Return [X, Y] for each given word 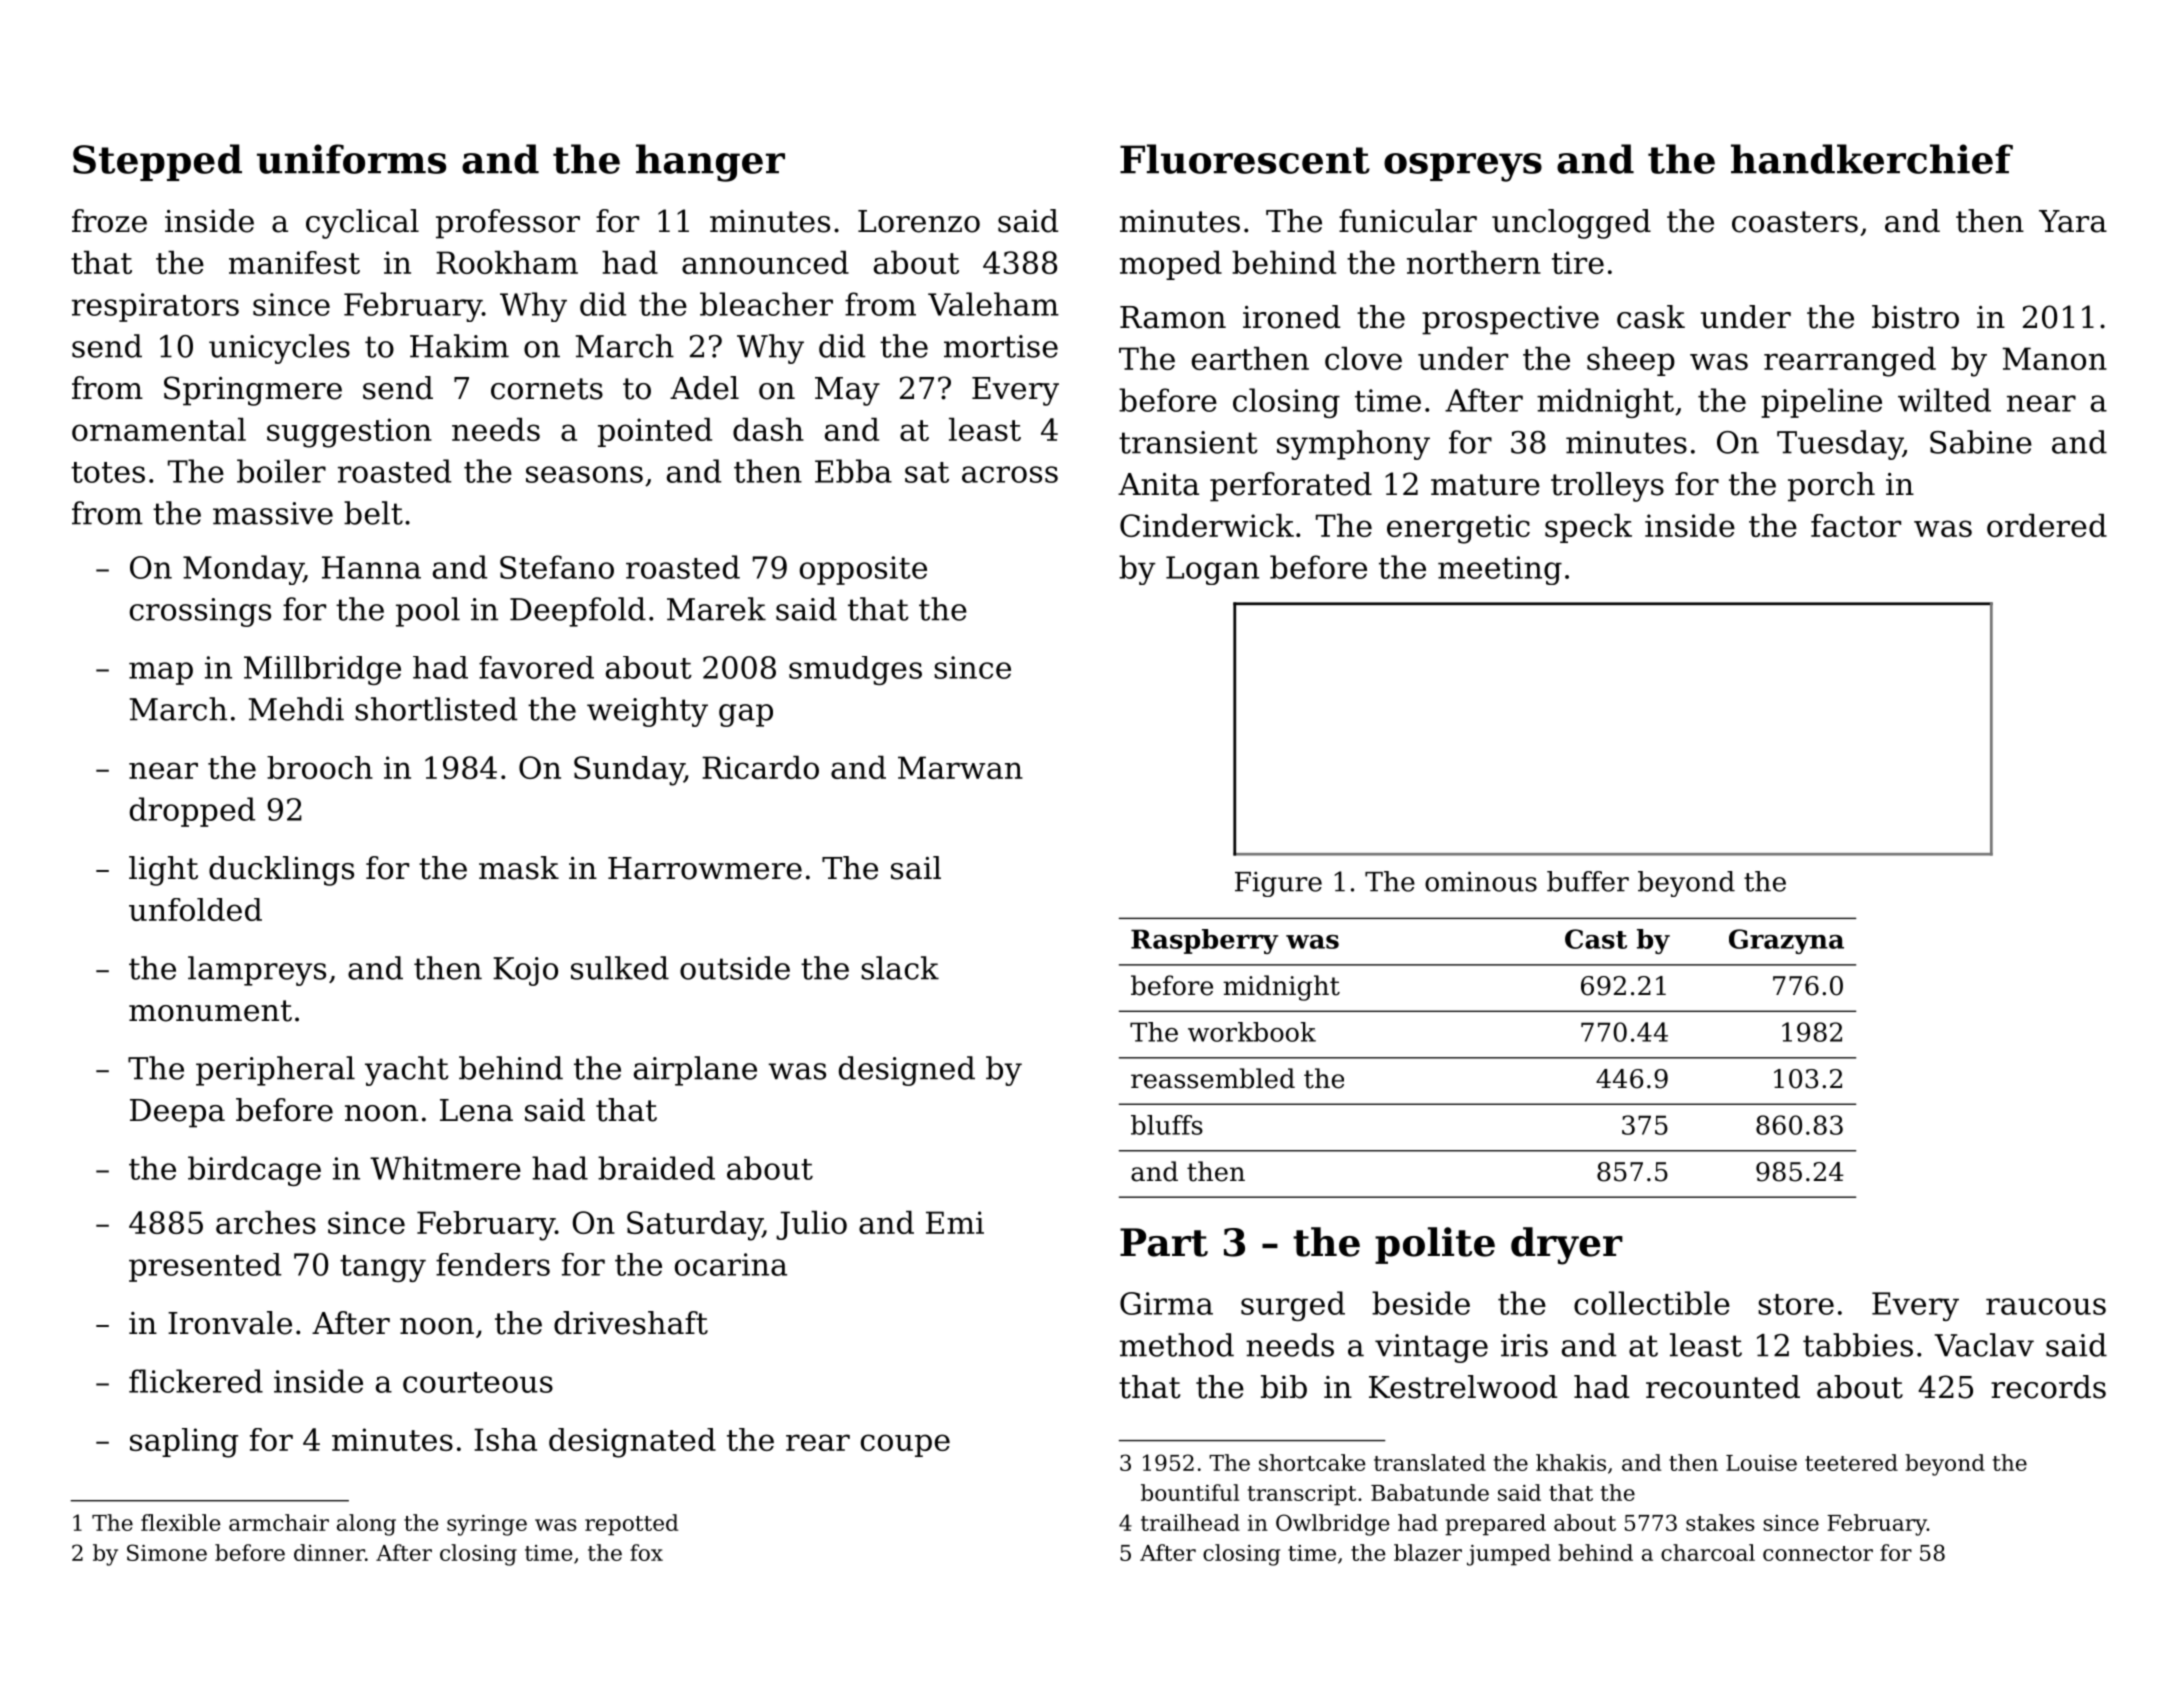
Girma [1166, 1303]
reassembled [1213, 1078]
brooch [320, 767]
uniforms [351, 159]
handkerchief [1872, 159]
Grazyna [1786, 941]
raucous [2046, 1306]
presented [205, 1267]
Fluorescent [1245, 159]
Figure [1278, 884]
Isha [505, 1439]
